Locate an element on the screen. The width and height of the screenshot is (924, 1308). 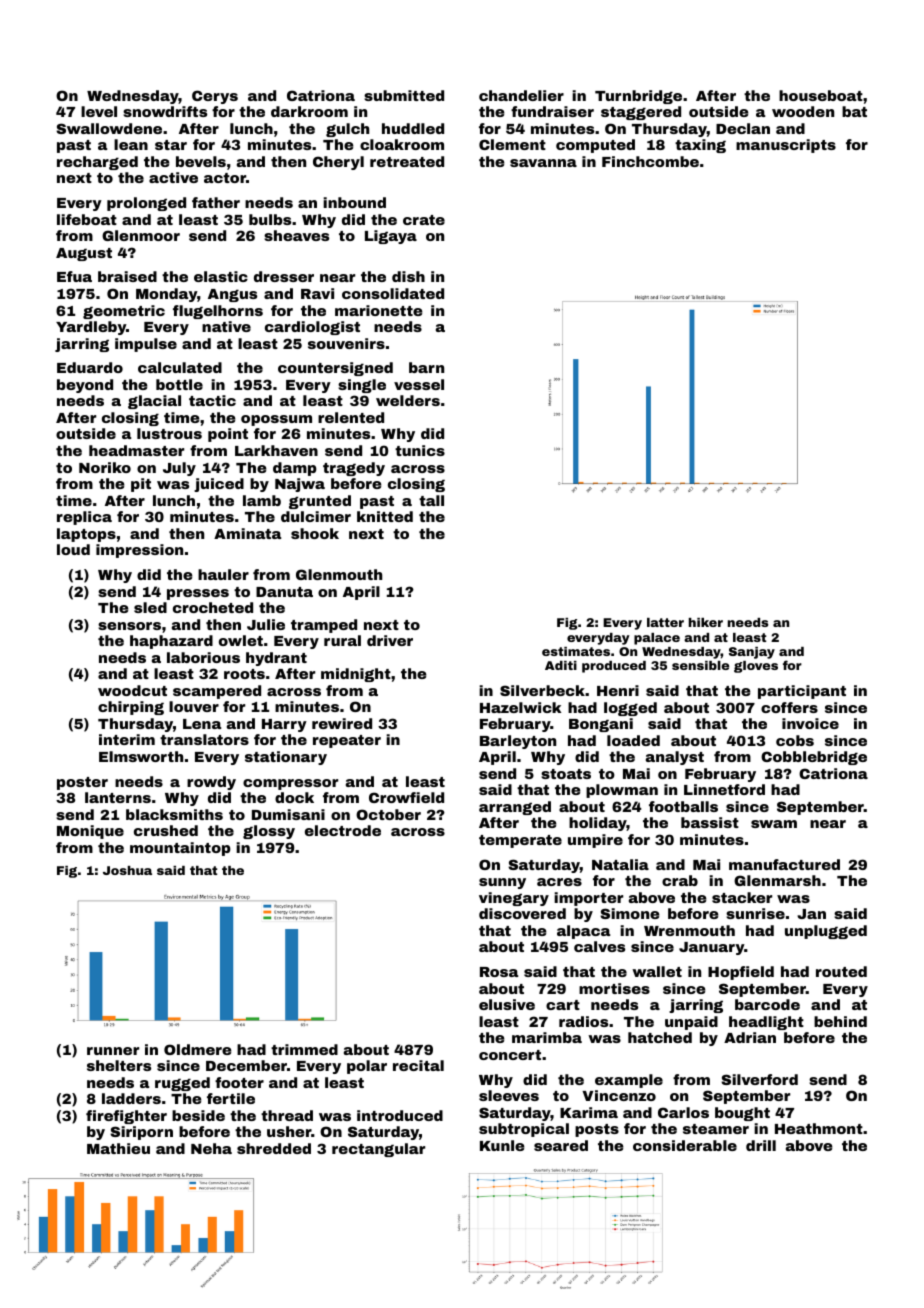
estimates is located at coordinates (576, 651).
